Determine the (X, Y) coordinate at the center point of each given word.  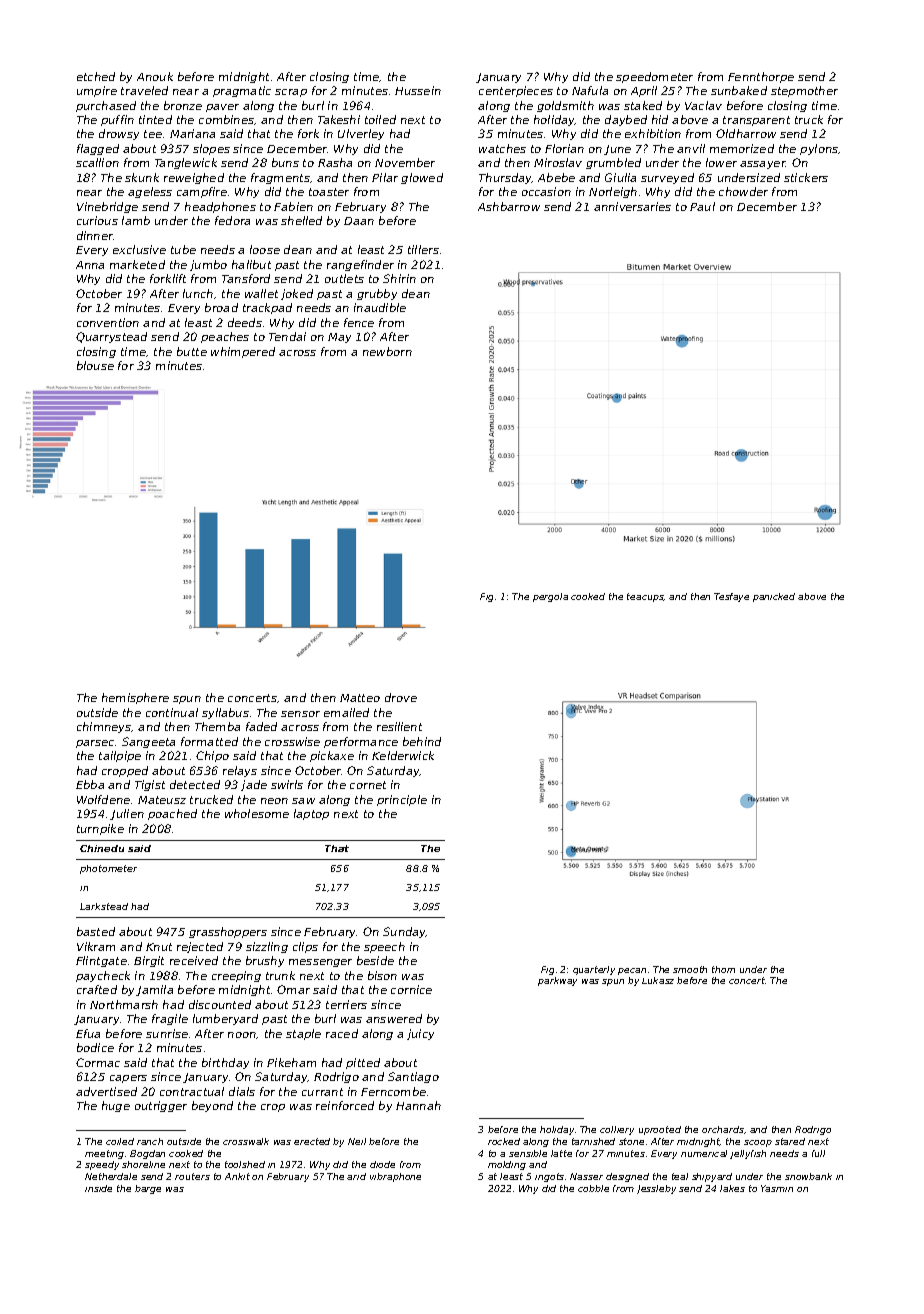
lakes (732, 1188)
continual (172, 712)
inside (98, 1188)
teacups (645, 597)
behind (422, 741)
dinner (95, 235)
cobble (593, 1188)
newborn (387, 351)
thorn (723, 969)
